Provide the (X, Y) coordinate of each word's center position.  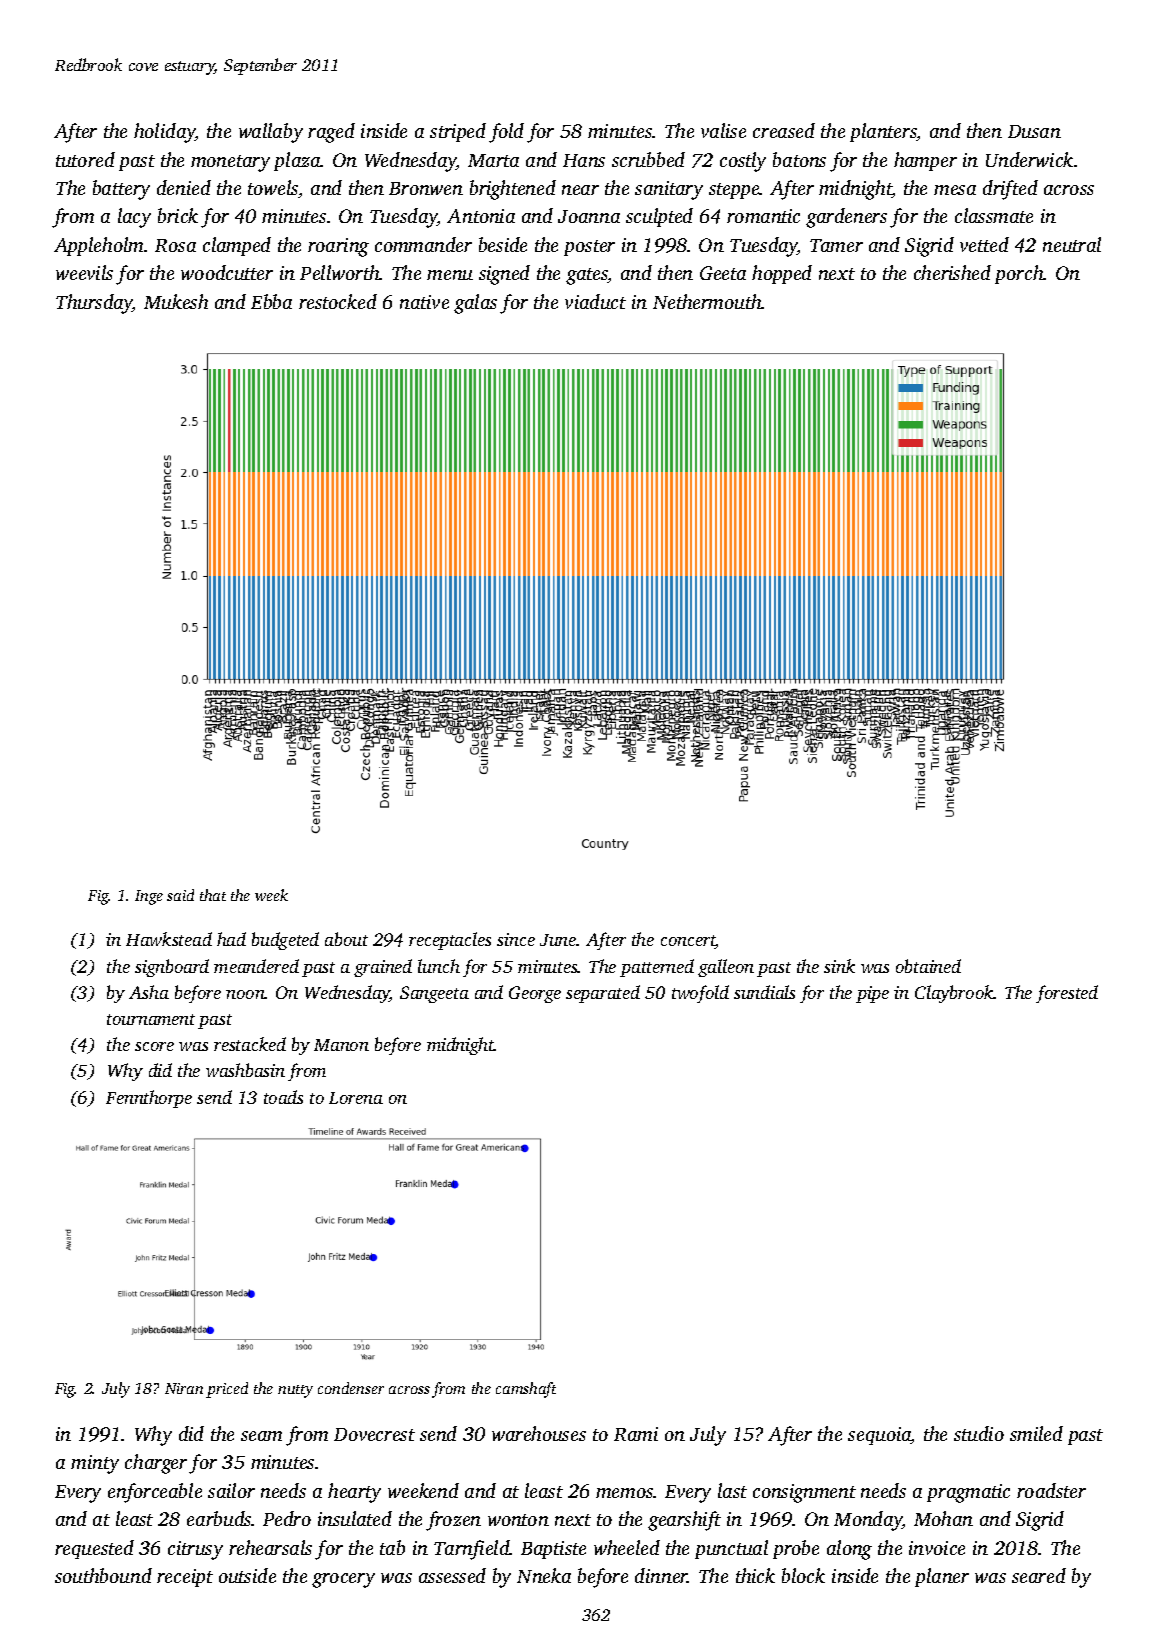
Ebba (271, 301)
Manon (341, 1045)
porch (1019, 274)
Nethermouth (707, 301)
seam (261, 1436)
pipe (872, 994)
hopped (782, 274)
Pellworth (340, 272)
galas (475, 304)
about (346, 939)
